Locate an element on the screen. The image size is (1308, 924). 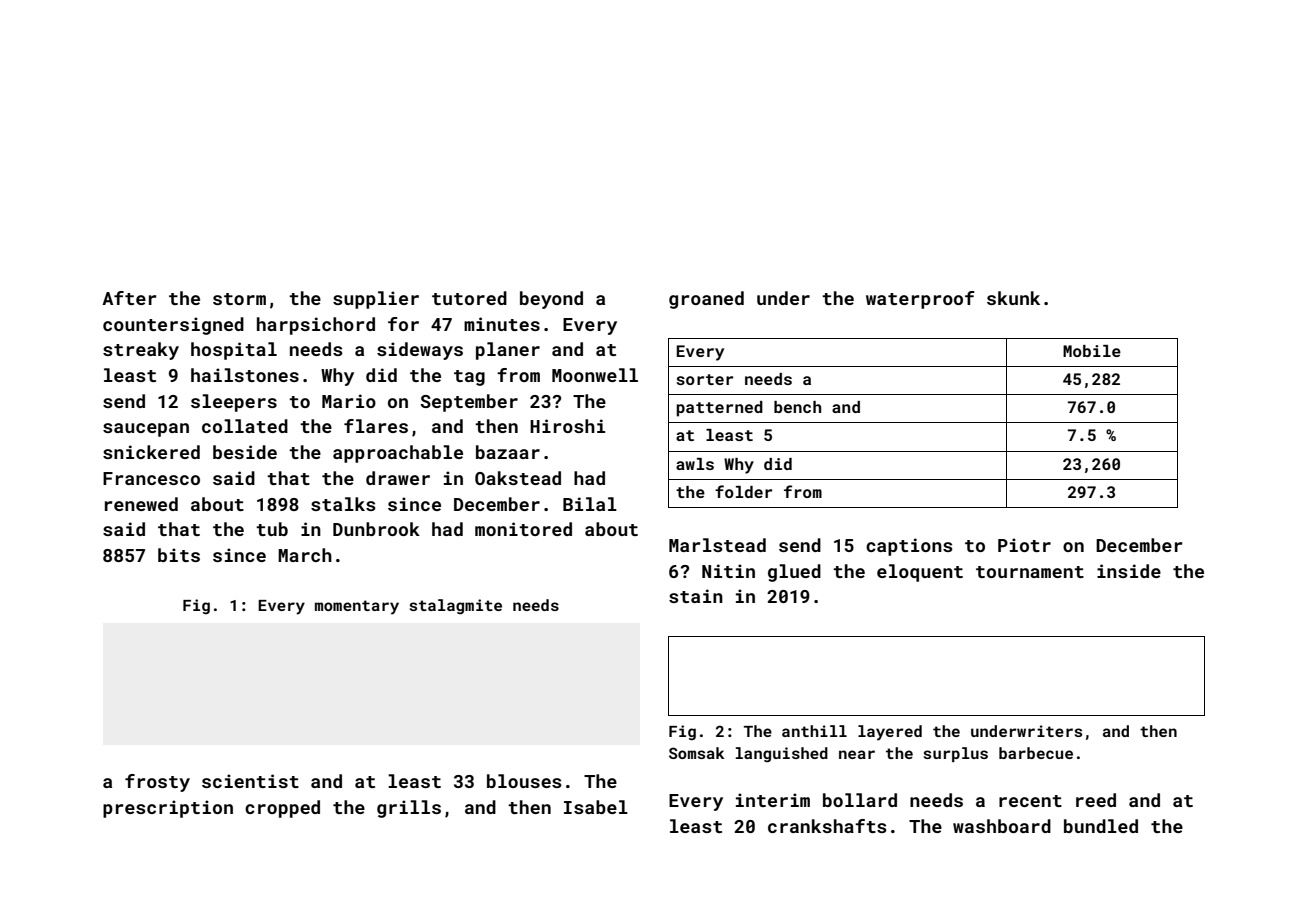
Nitin is located at coordinates (728, 571).
